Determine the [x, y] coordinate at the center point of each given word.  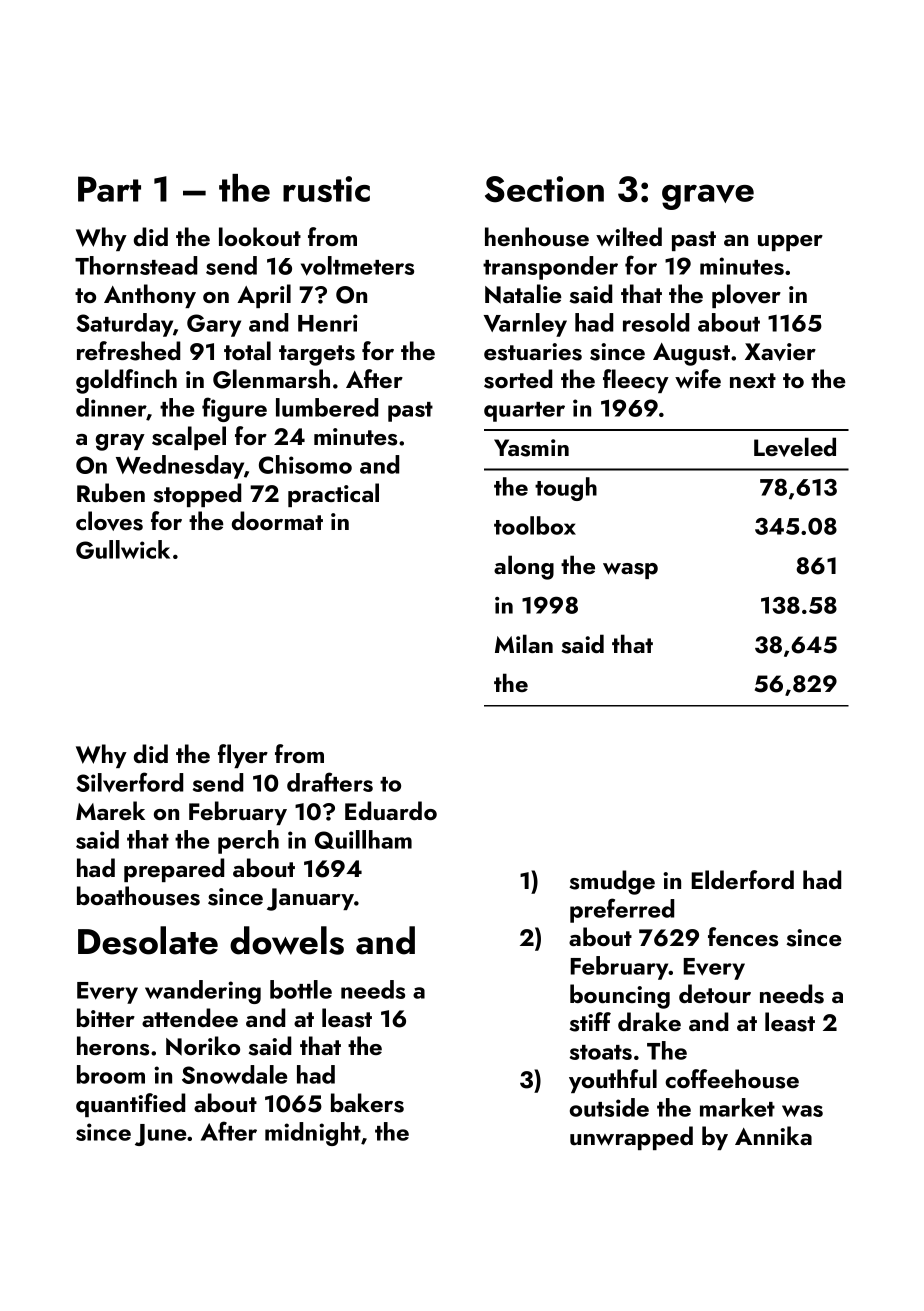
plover [746, 296]
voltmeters [357, 266]
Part [109, 189]
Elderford [743, 879]
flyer [243, 756]
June [160, 1135]
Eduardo [391, 810]
